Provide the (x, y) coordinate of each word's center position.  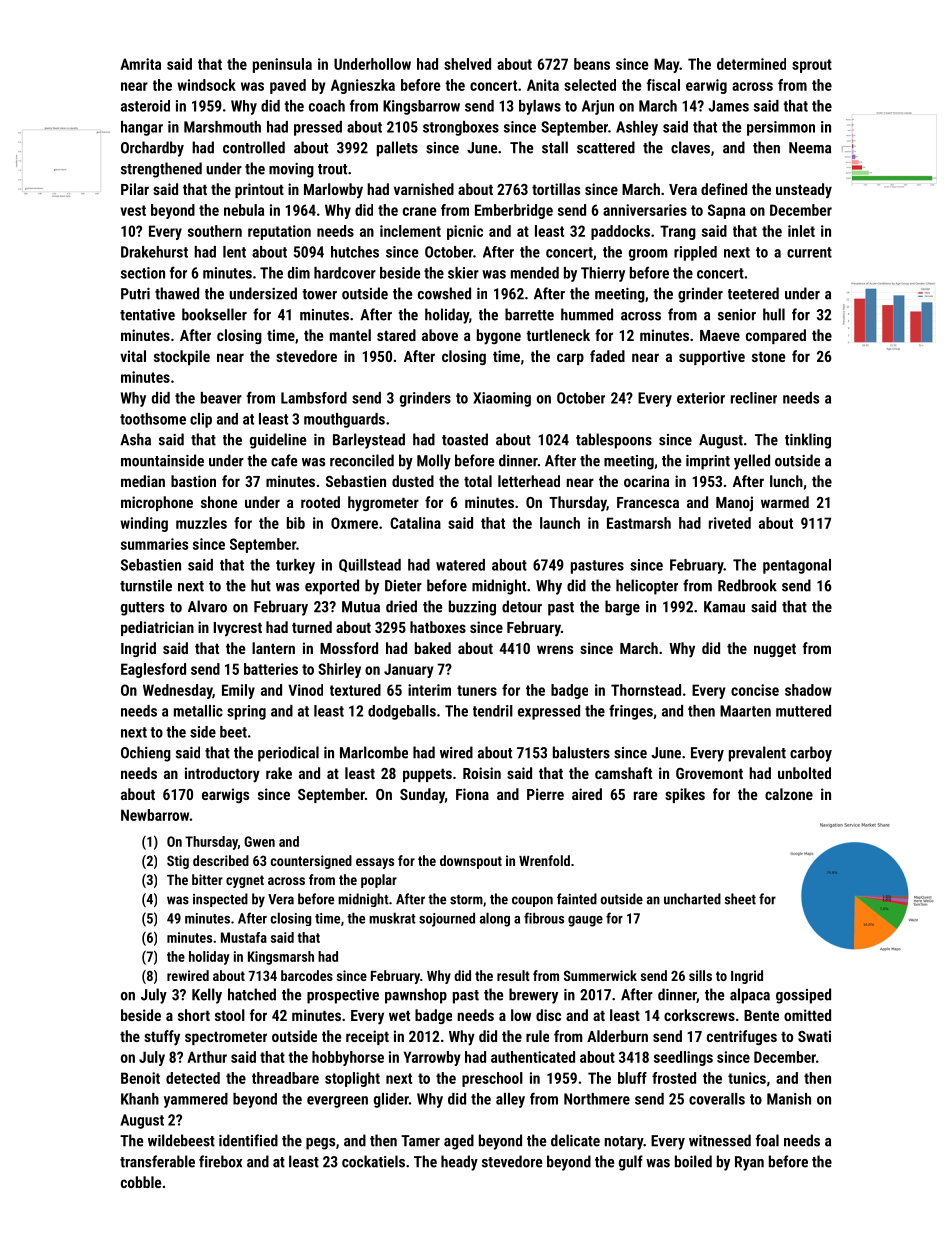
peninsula (282, 65)
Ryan (749, 1163)
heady (459, 1163)
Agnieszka (363, 86)
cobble (141, 1182)
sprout (812, 66)
